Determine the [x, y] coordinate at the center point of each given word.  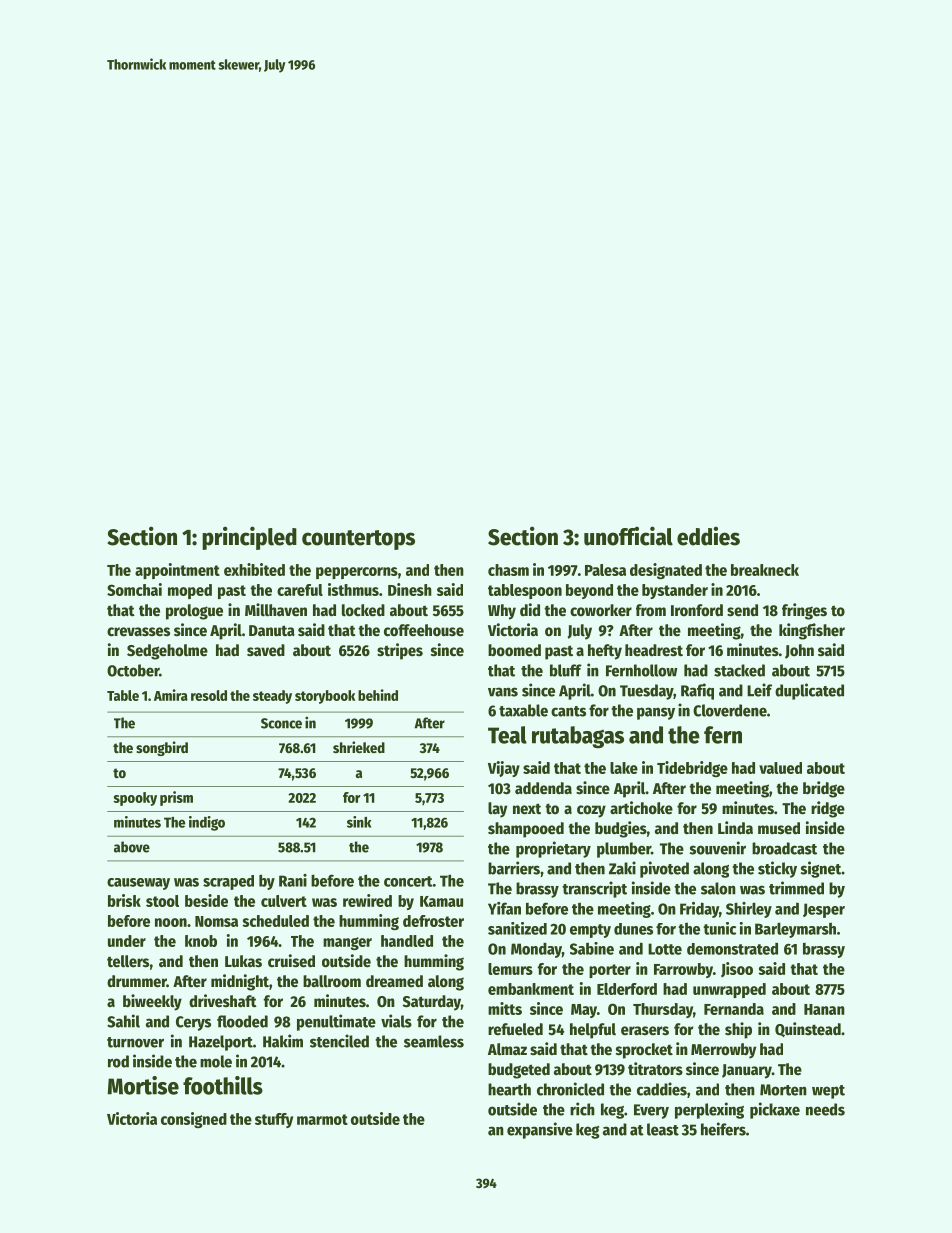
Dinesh [410, 589]
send [742, 610]
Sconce [281, 723]
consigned [194, 1120]
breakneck [765, 570]
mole [216, 1061]
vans [503, 692]
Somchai [134, 589]
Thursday [663, 1010]
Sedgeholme [167, 652]
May [584, 1011]
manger [347, 943]
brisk [124, 900]
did [530, 610]
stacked [739, 670]
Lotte [665, 949]
